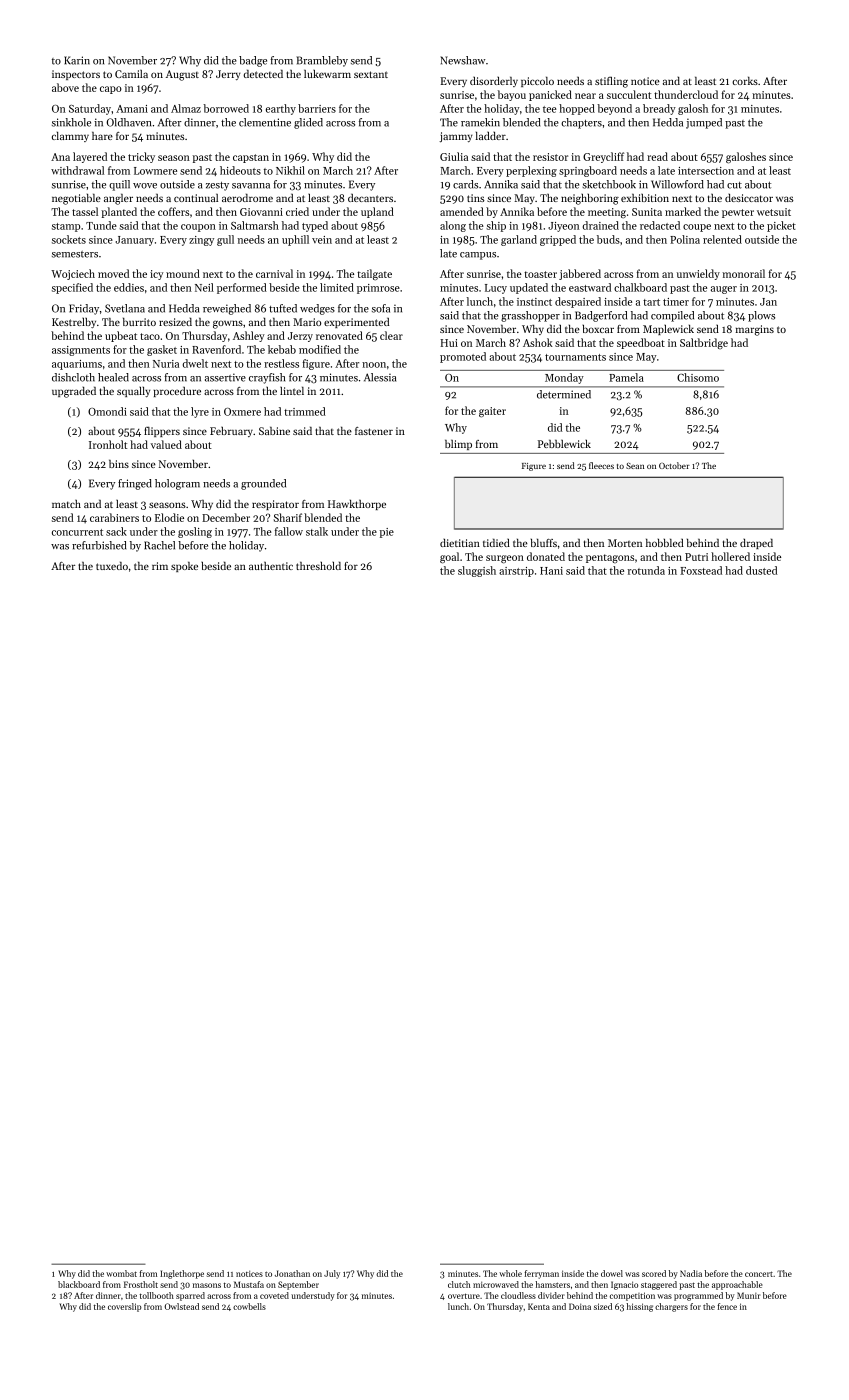  I want to click on spoke, so click(184, 567).
